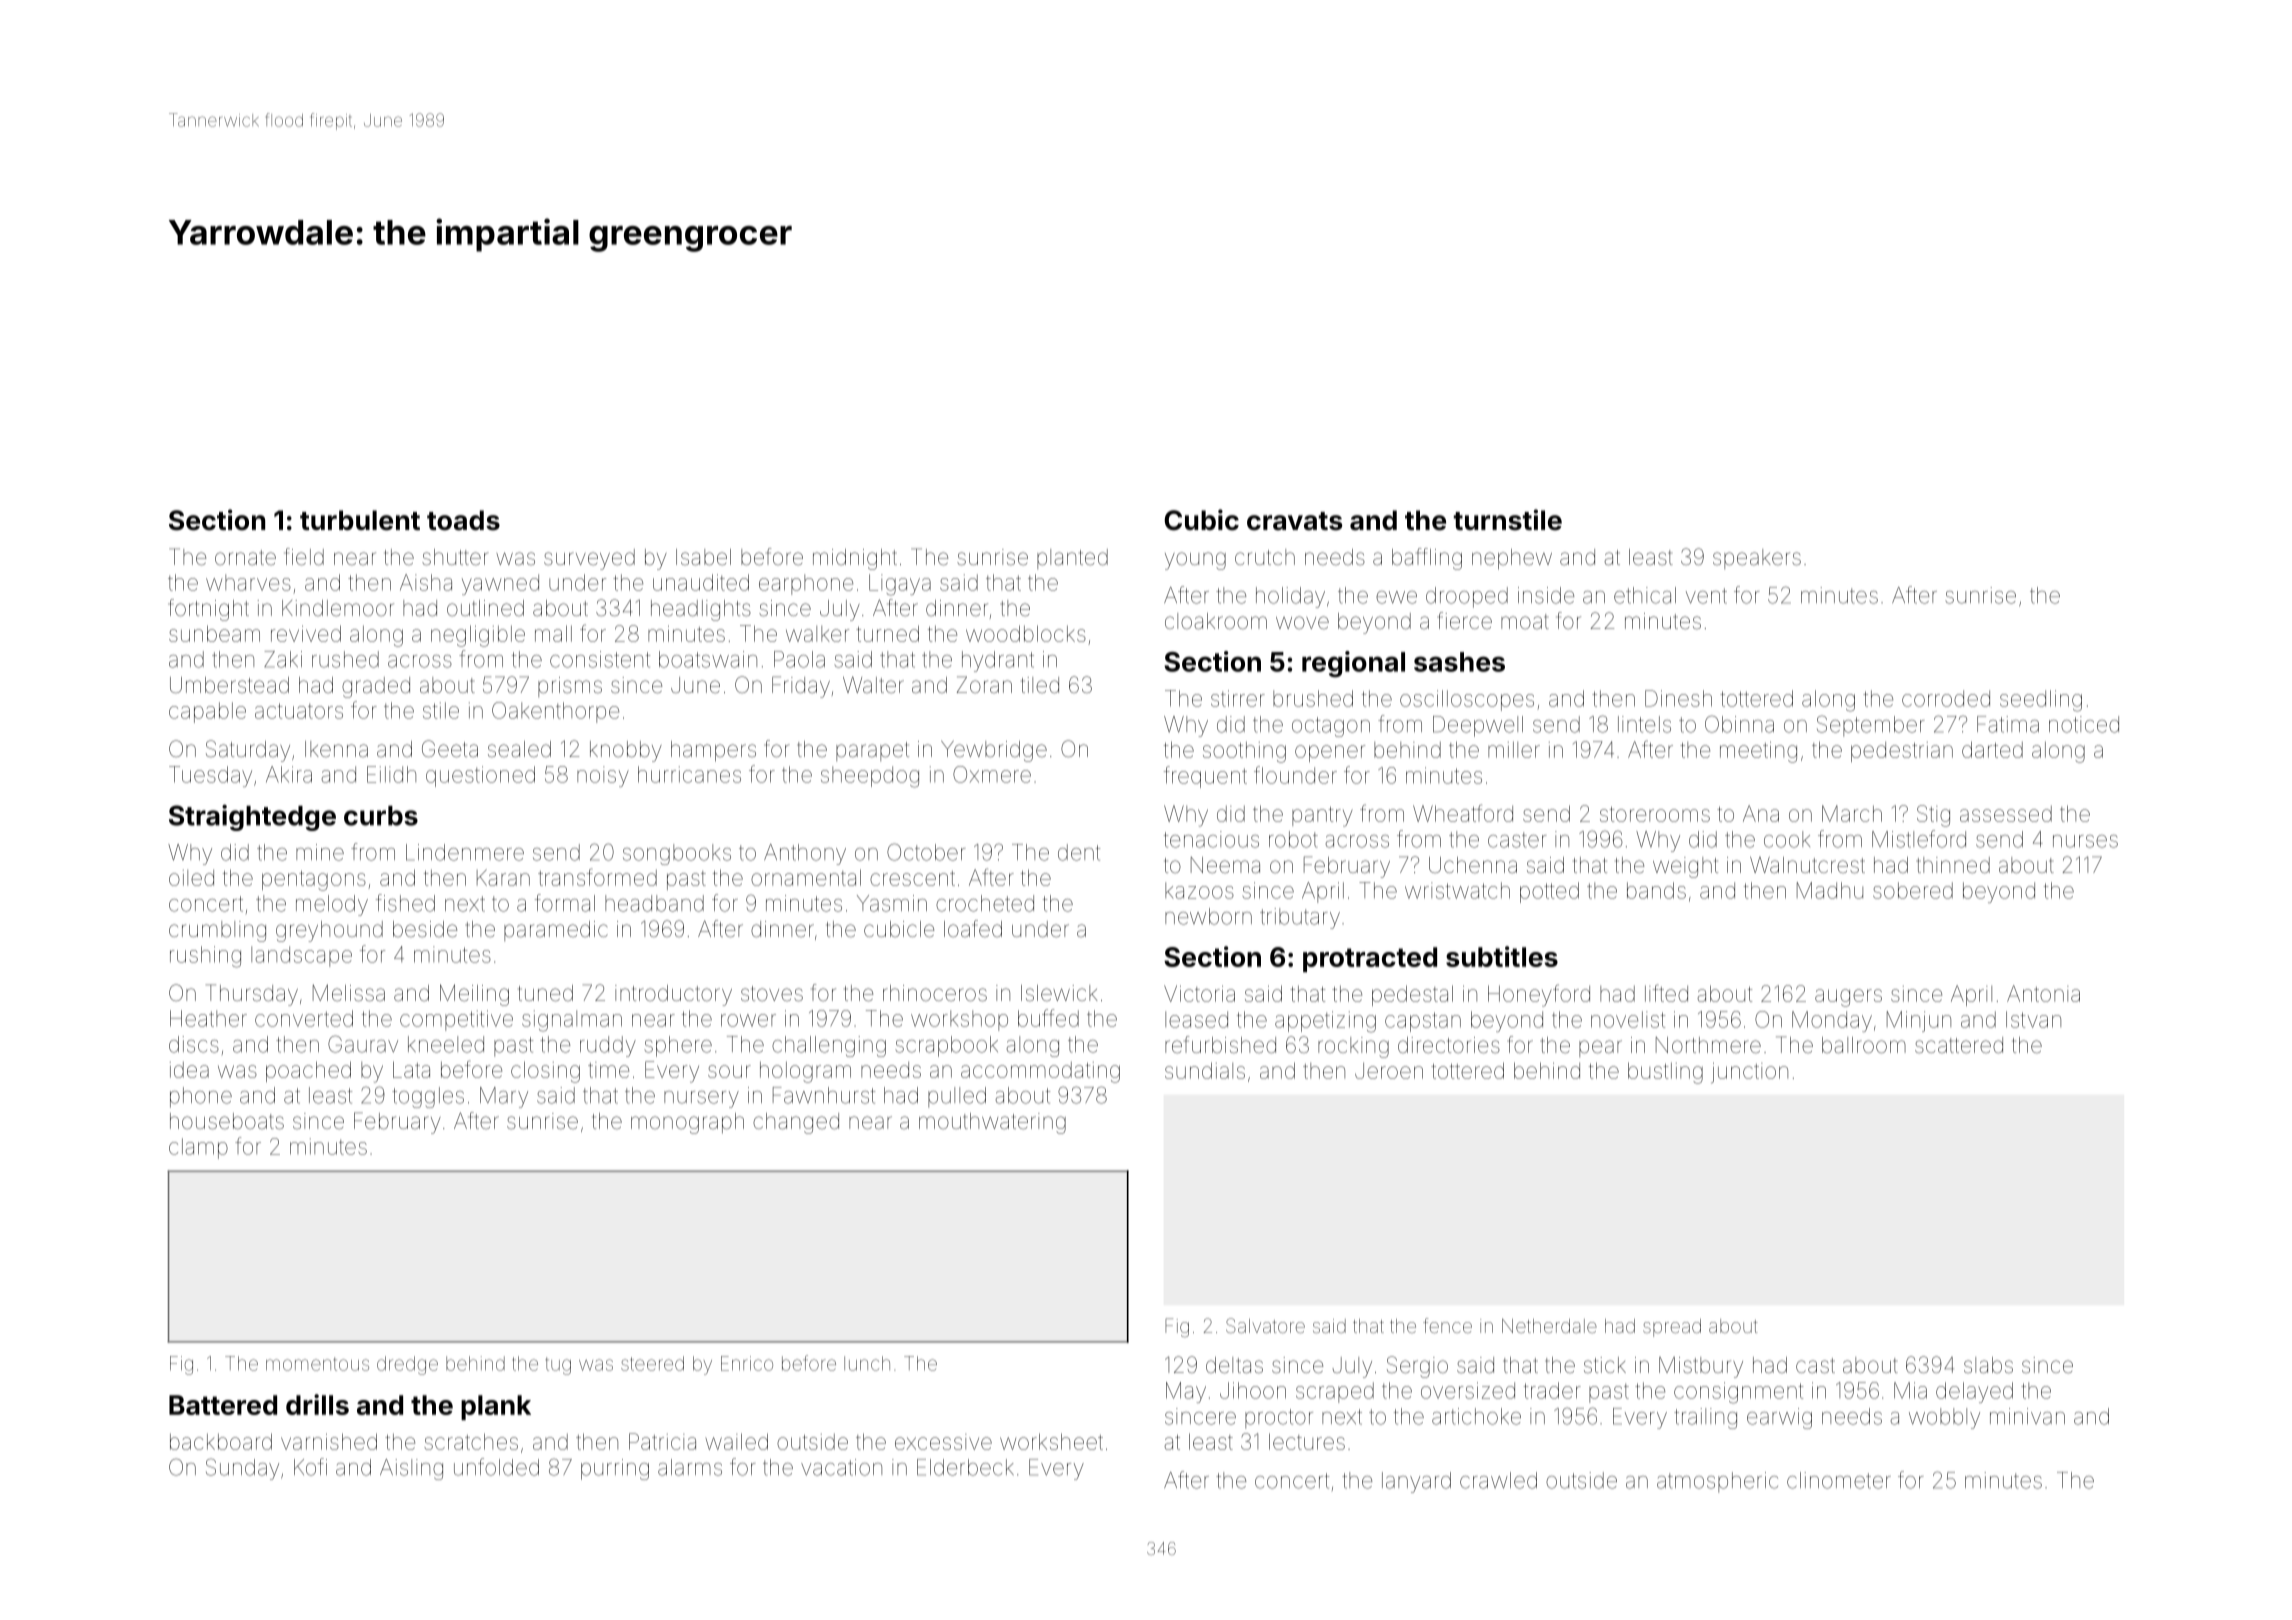  What do you see at coordinates (806, 877) in the screenshot?
I see `ornamental` at bounding box center [806, 877].
